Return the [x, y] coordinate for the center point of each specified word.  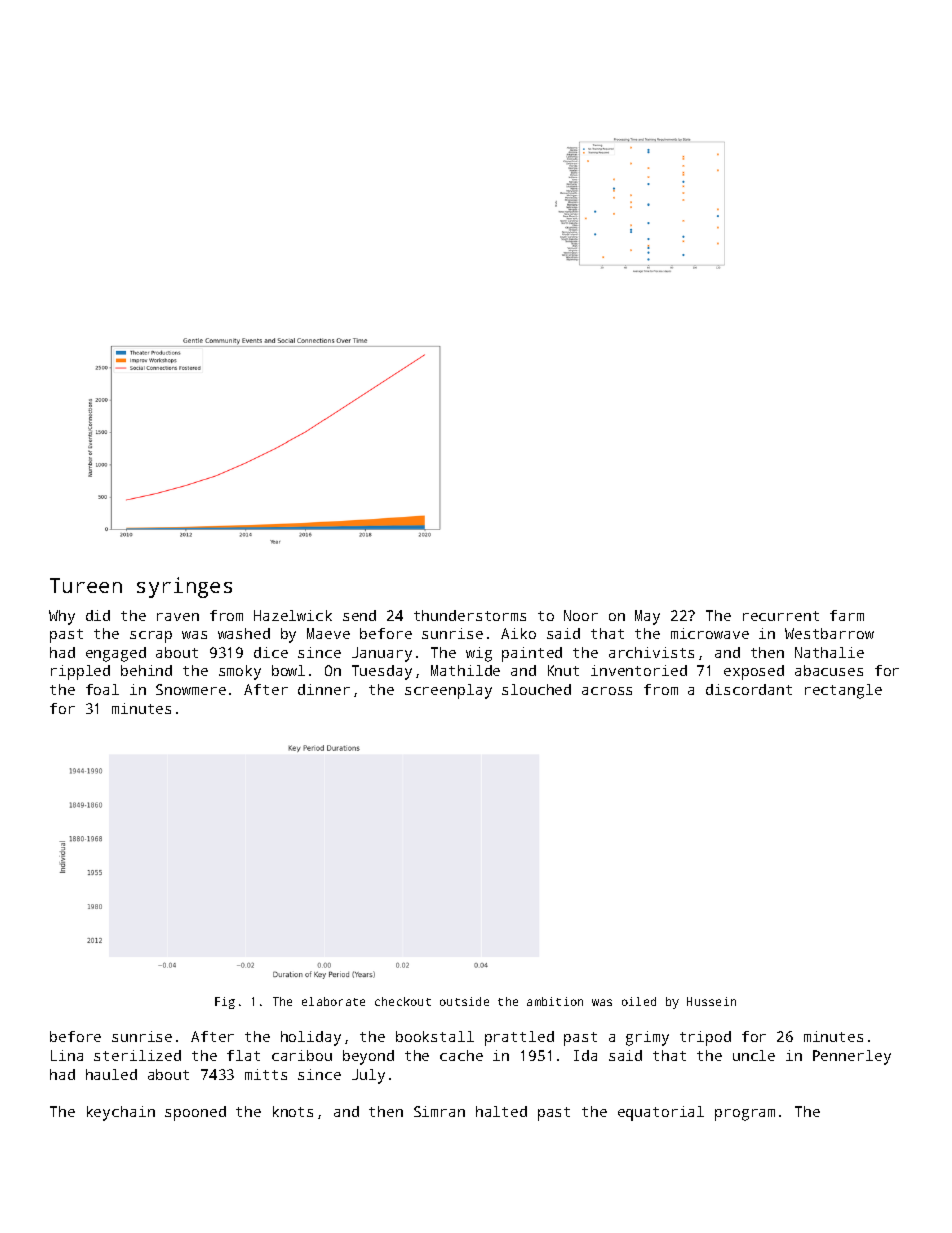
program [745, 1115]
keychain [121, 1113]
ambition [555, 1001]
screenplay [448, 691]
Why [62, 617]
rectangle [843, 691]
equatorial [661, 1113]
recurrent [781, 616]
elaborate [333, 1001]
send [359, 615]
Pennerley [852, 1057]
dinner [324, 689]
